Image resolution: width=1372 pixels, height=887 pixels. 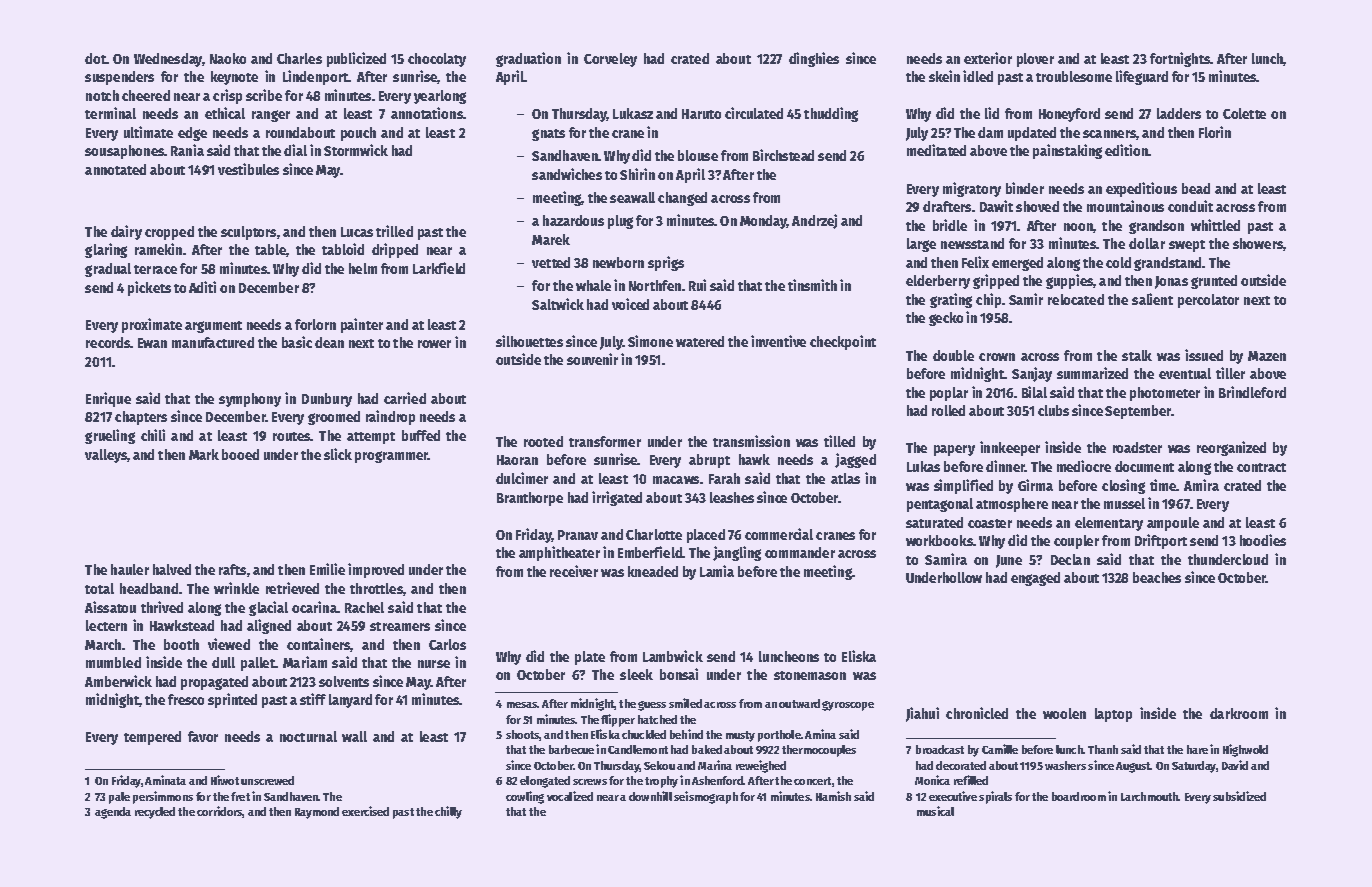 I want to click on meditated, so click(x=936, y=150).
